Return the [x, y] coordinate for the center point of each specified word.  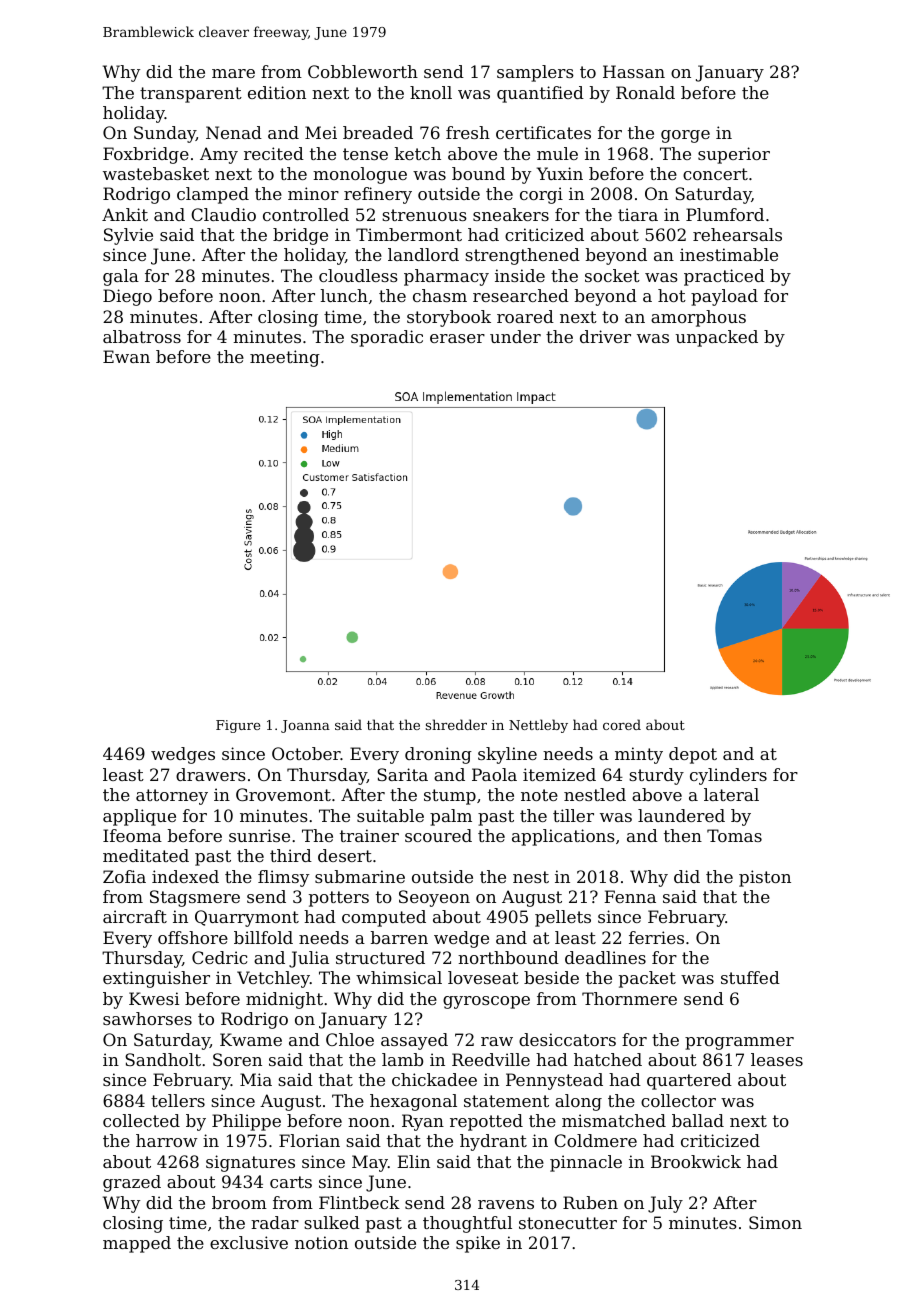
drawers [211, 774]
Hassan [634, 71]
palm [451, 817]
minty [639, 755]
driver [605, 336]
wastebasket [156, 173]
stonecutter [568, 1223]
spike [478, 1244]
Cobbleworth [363, 71]
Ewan [126, 356]
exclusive [249, 1242]
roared [525, 316]
